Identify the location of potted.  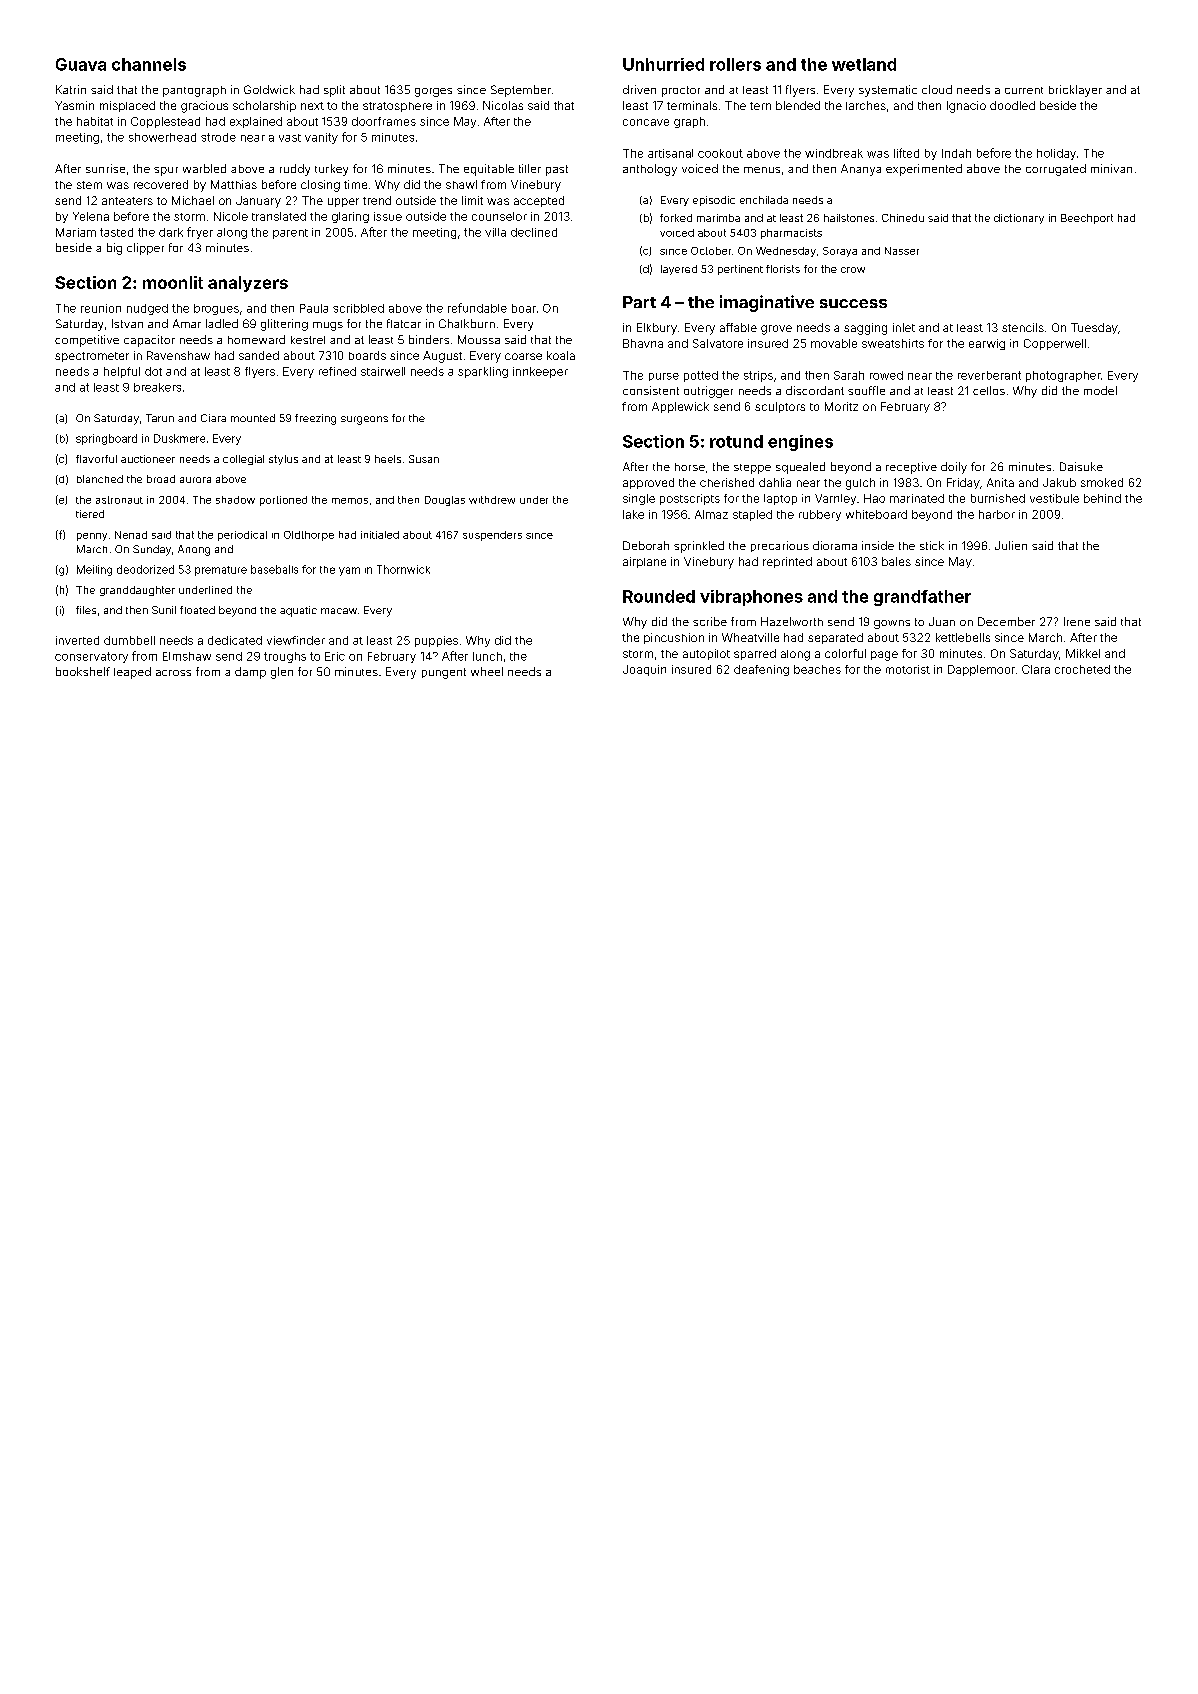
(701, 376).
